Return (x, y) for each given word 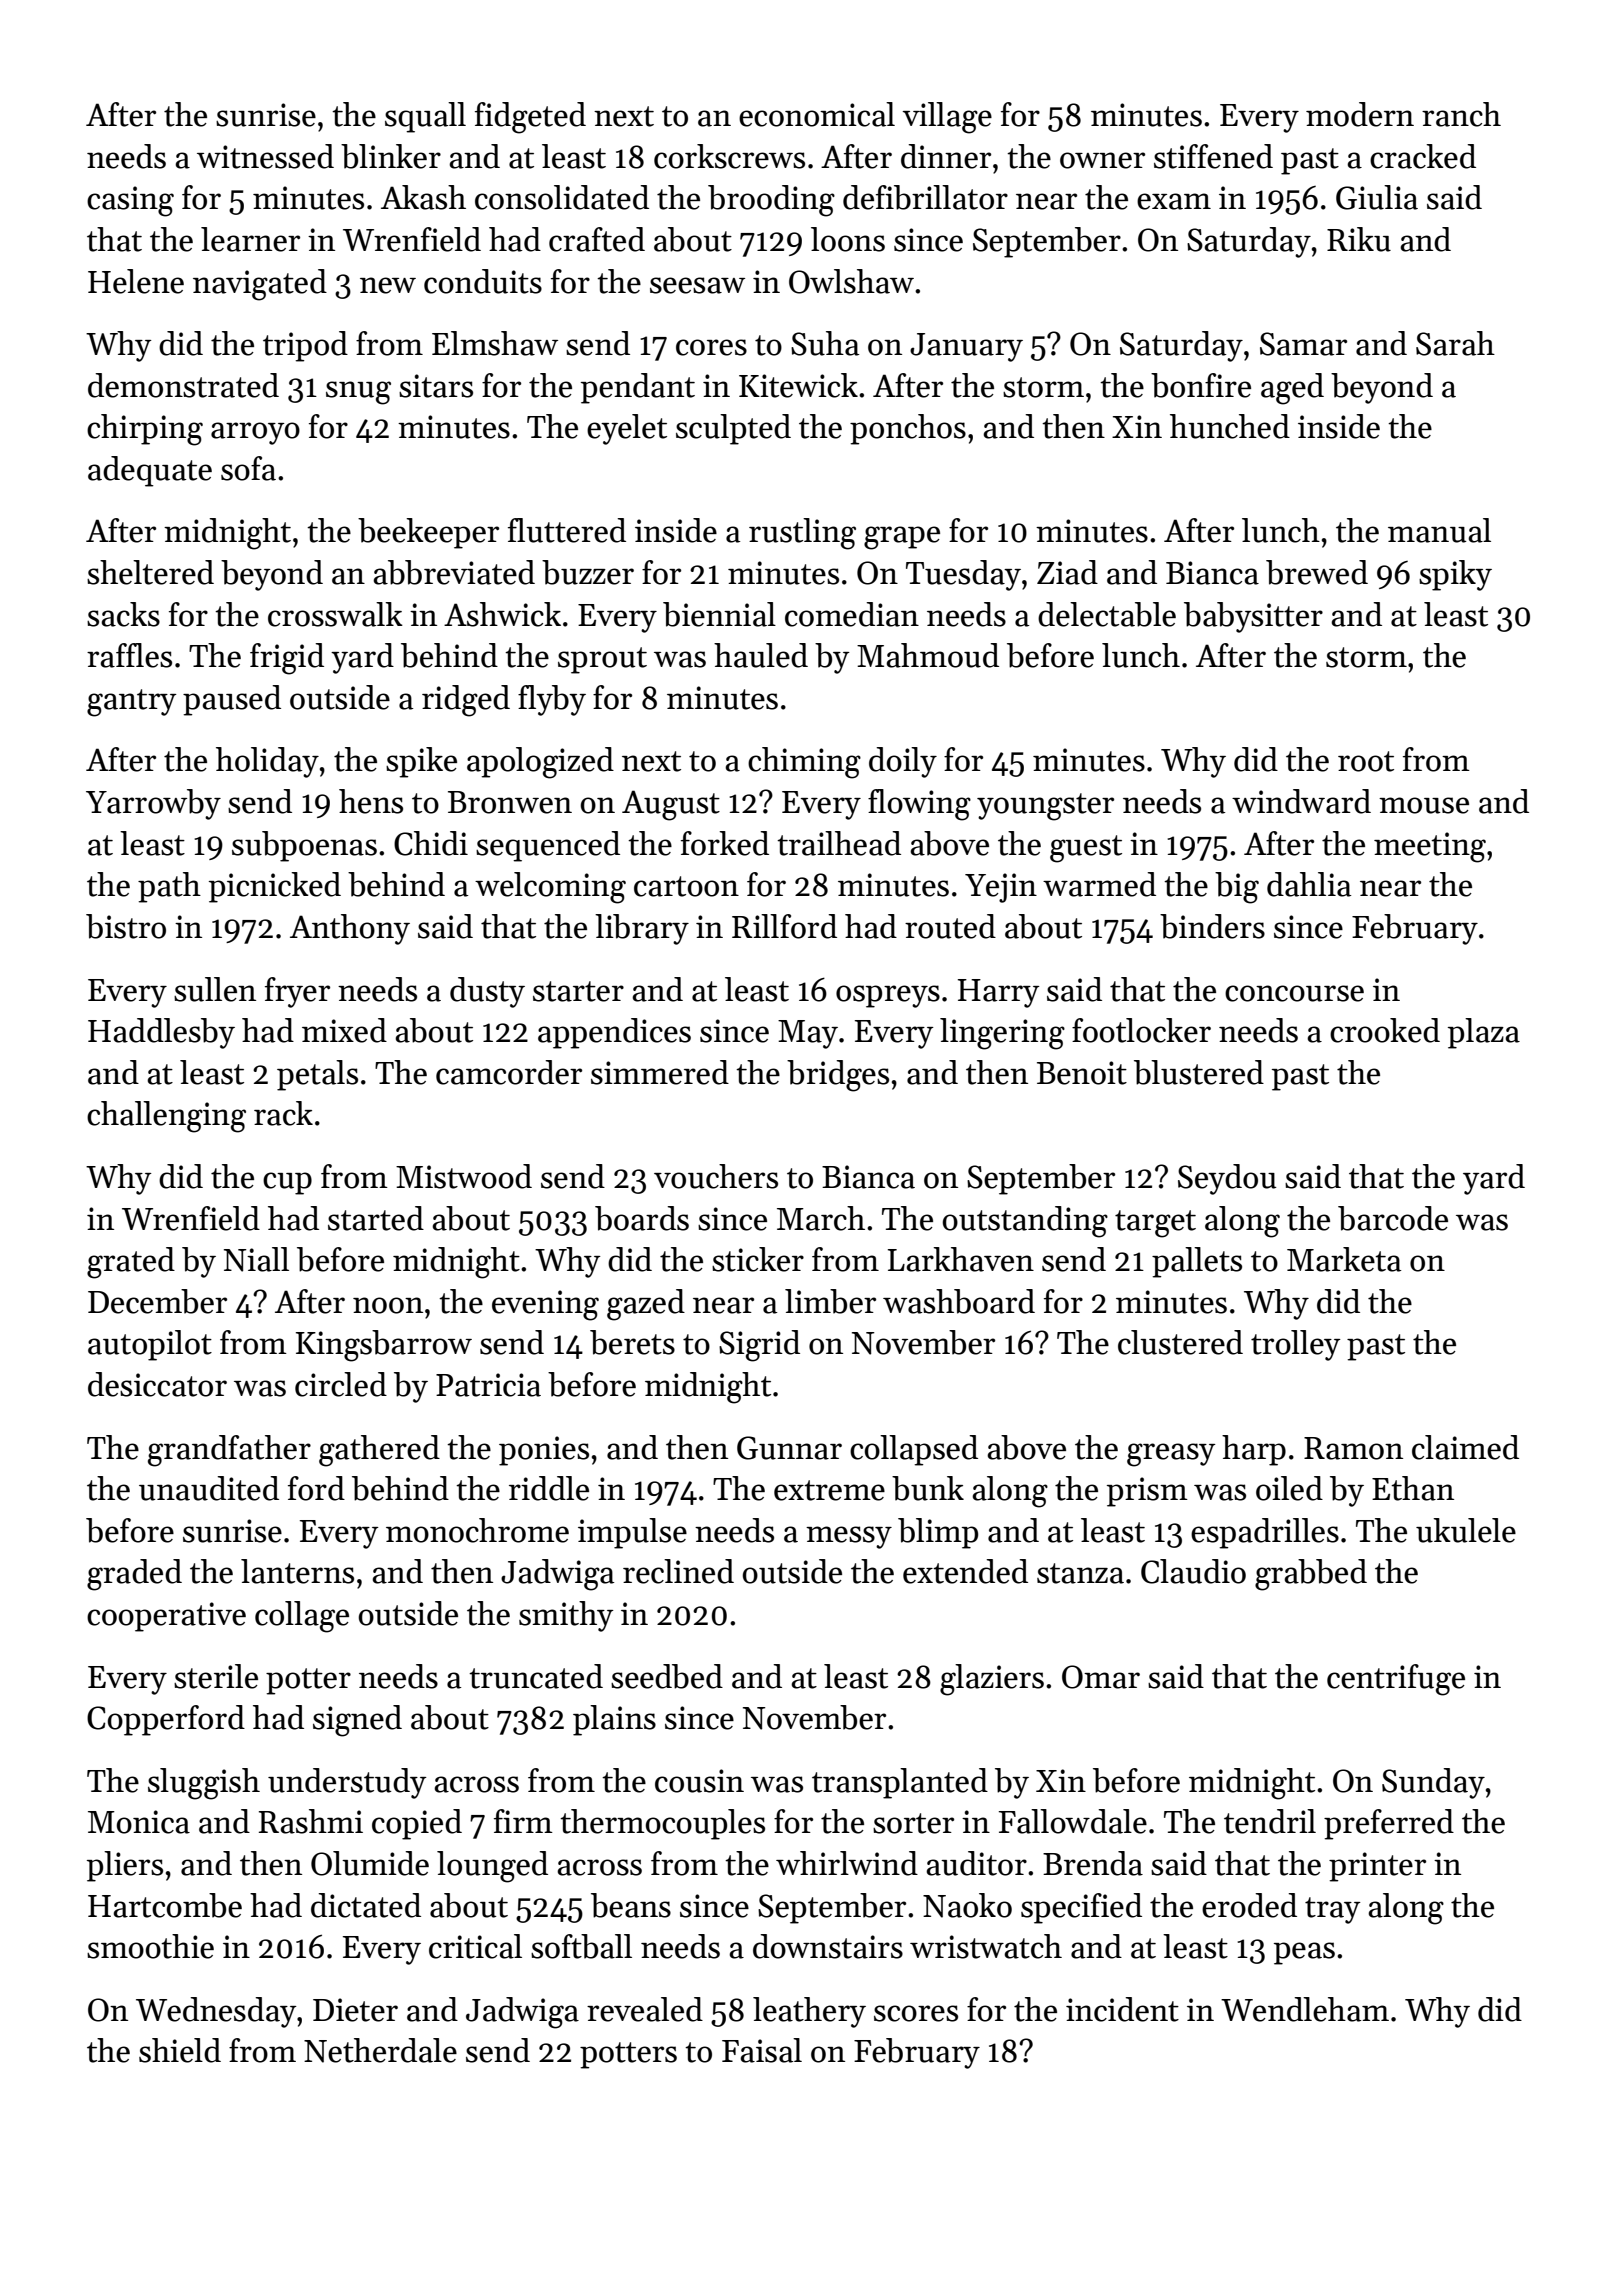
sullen (215, 989)
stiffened (1213, 156)
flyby (552, 700)
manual (1439, 530)
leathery (809, 2012)
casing (130, 201)
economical (817, 114)
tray (1333, 1910)
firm (523, 1821)
